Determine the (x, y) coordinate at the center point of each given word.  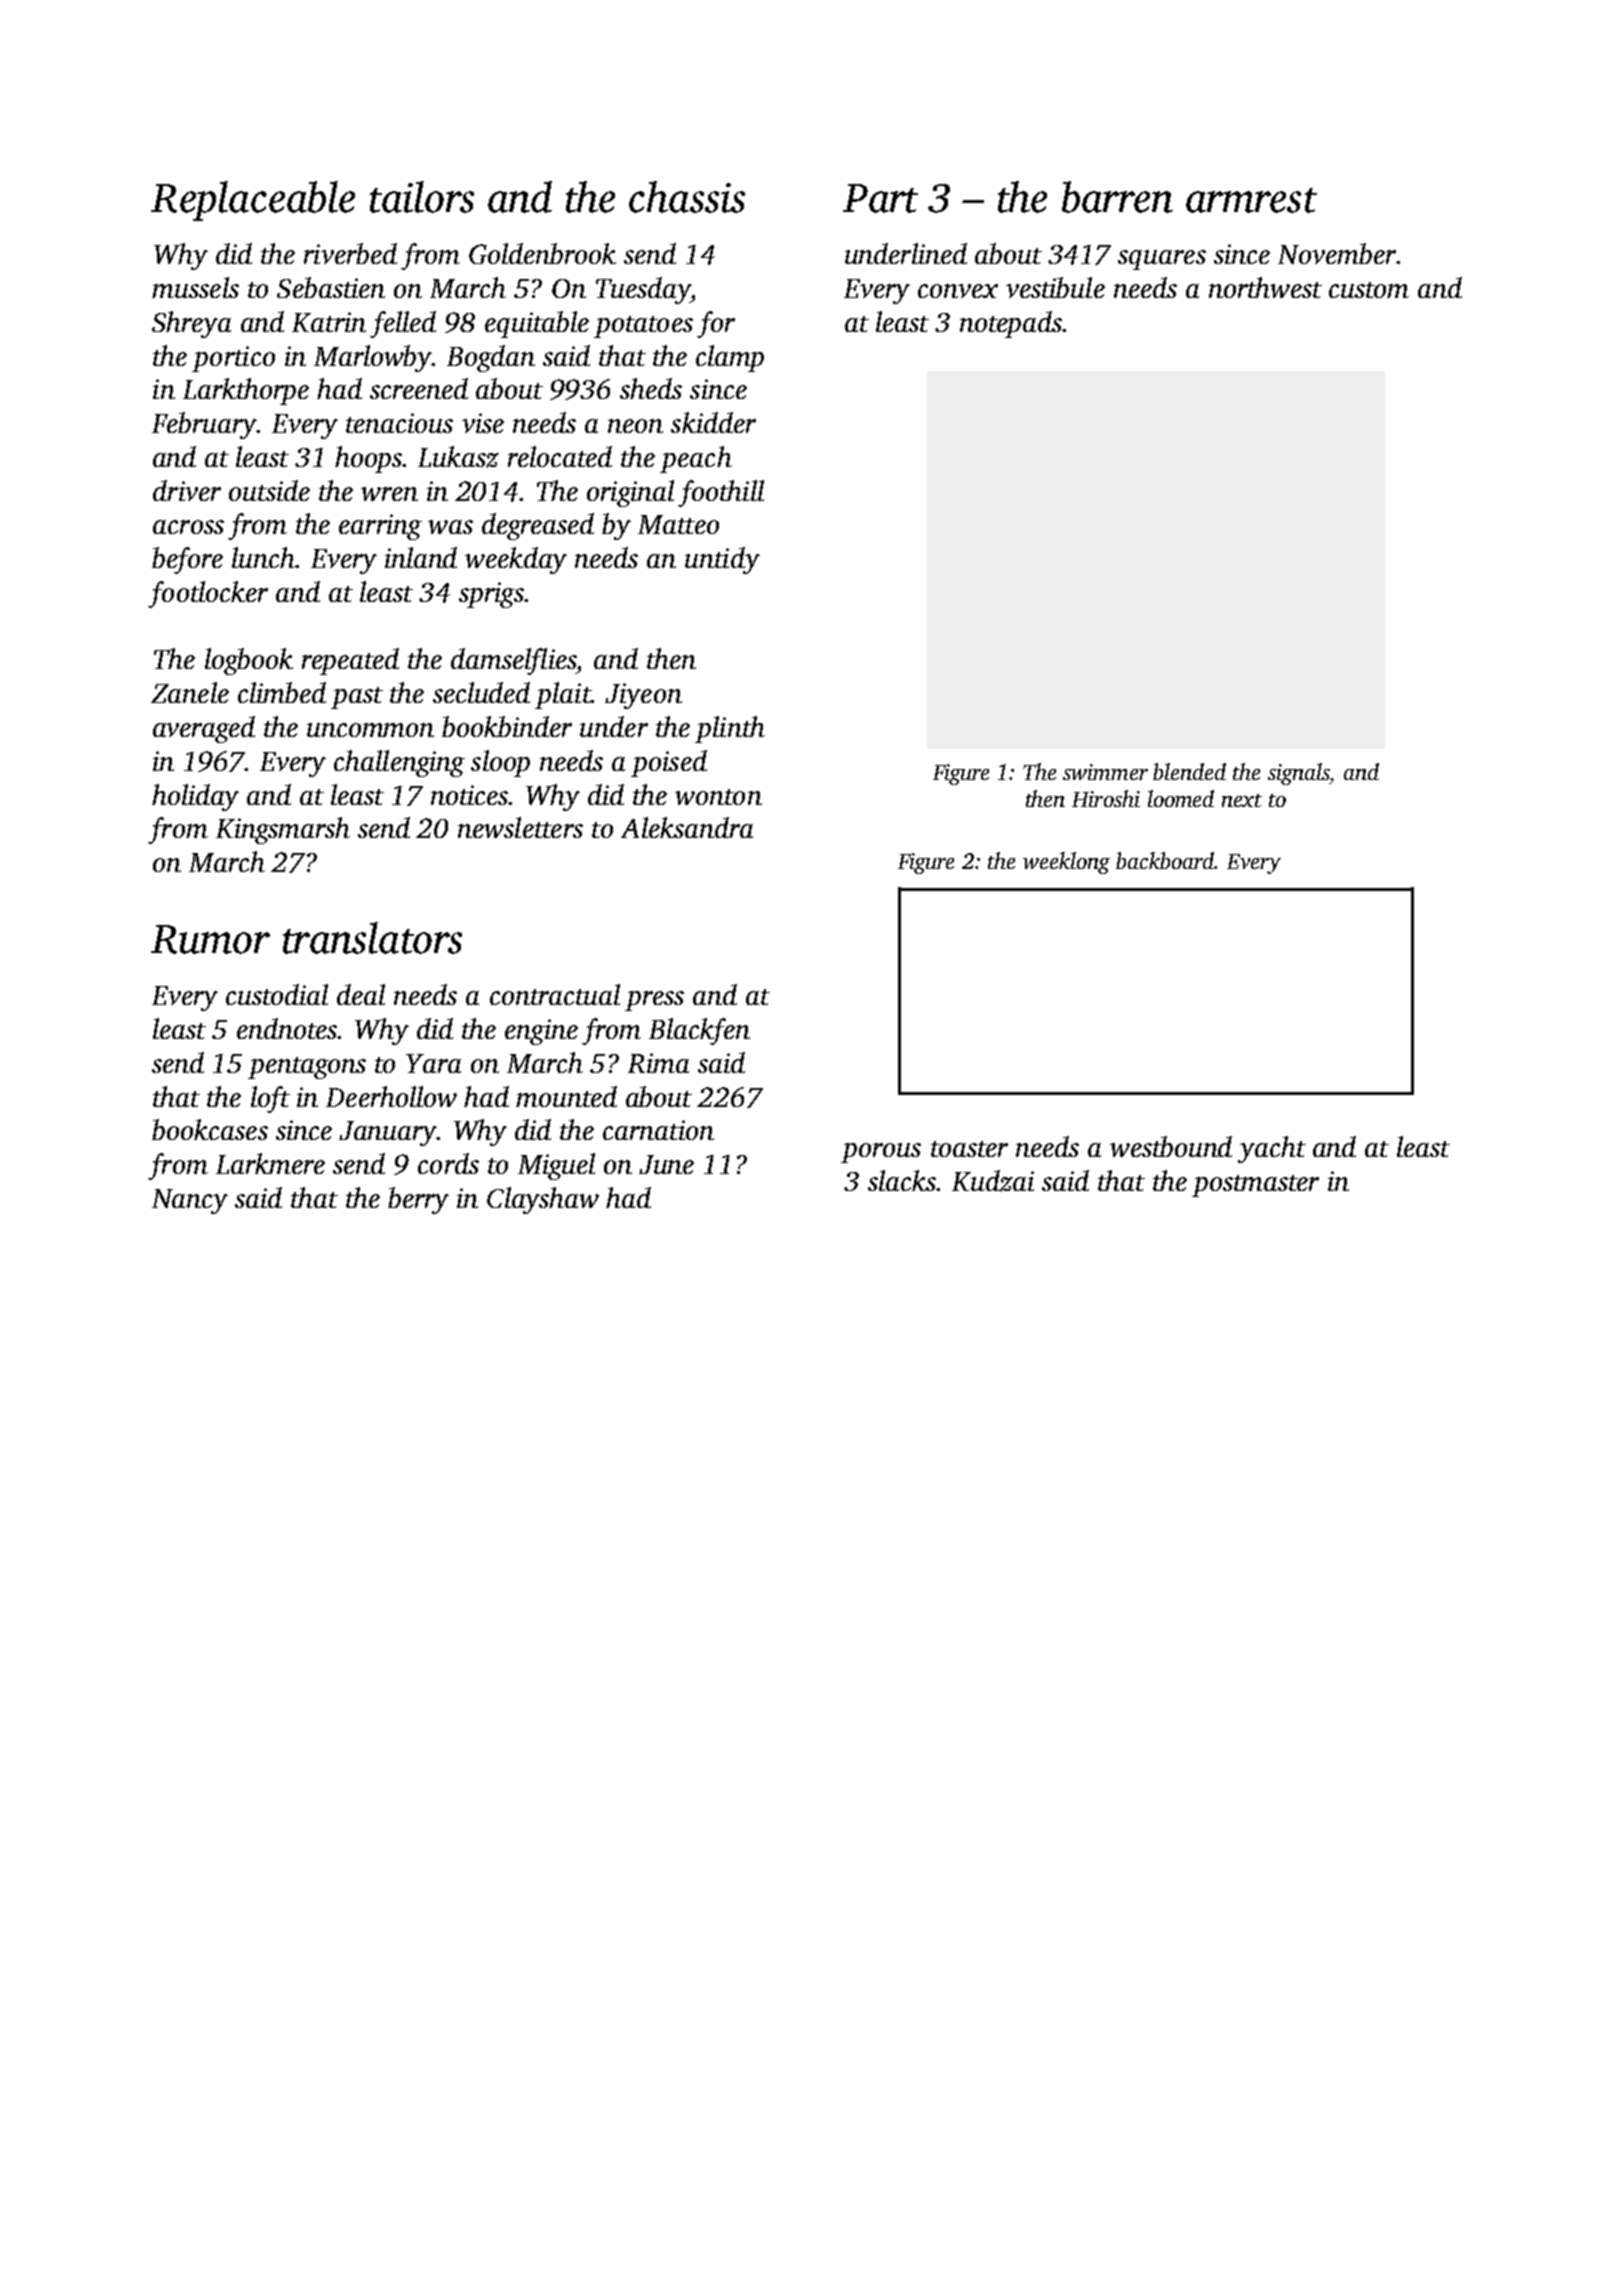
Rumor (210, 939)
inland (421, 557)
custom (1369, 290)
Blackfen (699, 1031)
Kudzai (993, 1181)
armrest (1251, 200)
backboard (1165, 860)
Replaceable (253, 201)
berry (418, 1200)
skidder (713, 422)
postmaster (1255, 1186)
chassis (687, 197)
